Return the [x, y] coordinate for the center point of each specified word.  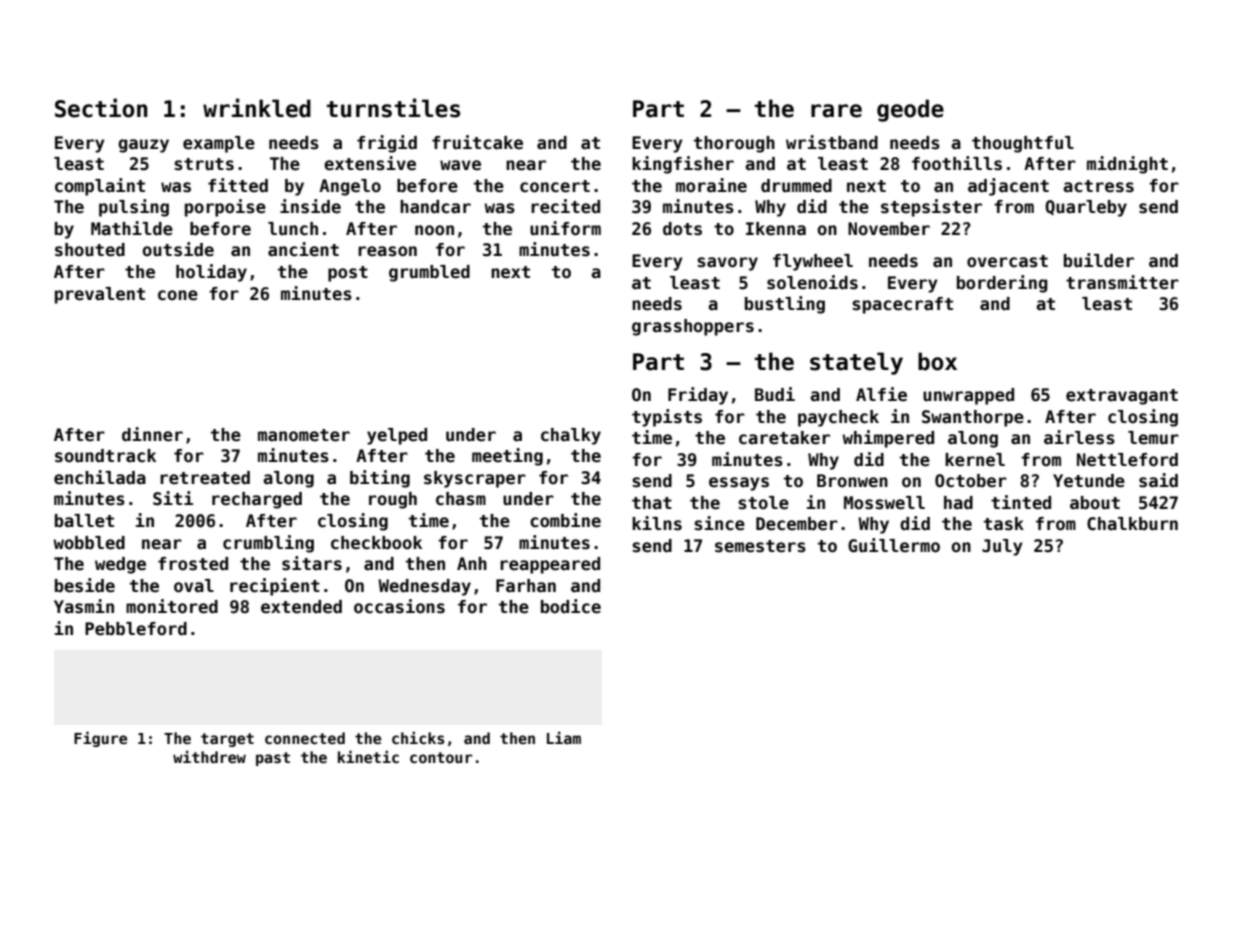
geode [910, 110]
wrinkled [257, 108]
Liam [564, 737]
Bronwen [852, 481]
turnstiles [393, 108]
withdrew [209, 756]
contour [441, 757]
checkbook [376, 543]
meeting [507, 457]
